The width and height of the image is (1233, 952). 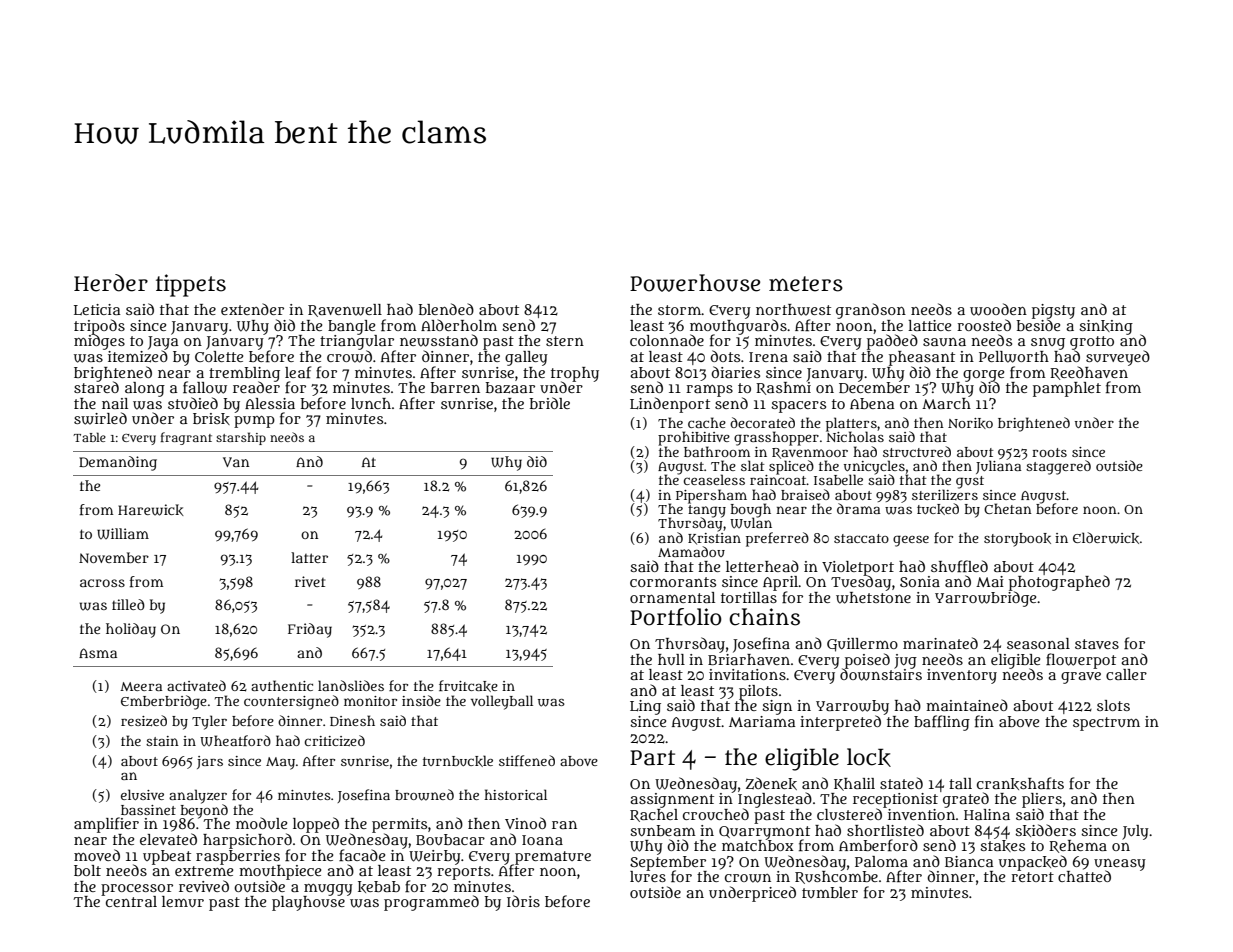 What do you see at coordinates (695, 283) in the image?
I see `Powerhouse` at bounding box center [695, 283].
